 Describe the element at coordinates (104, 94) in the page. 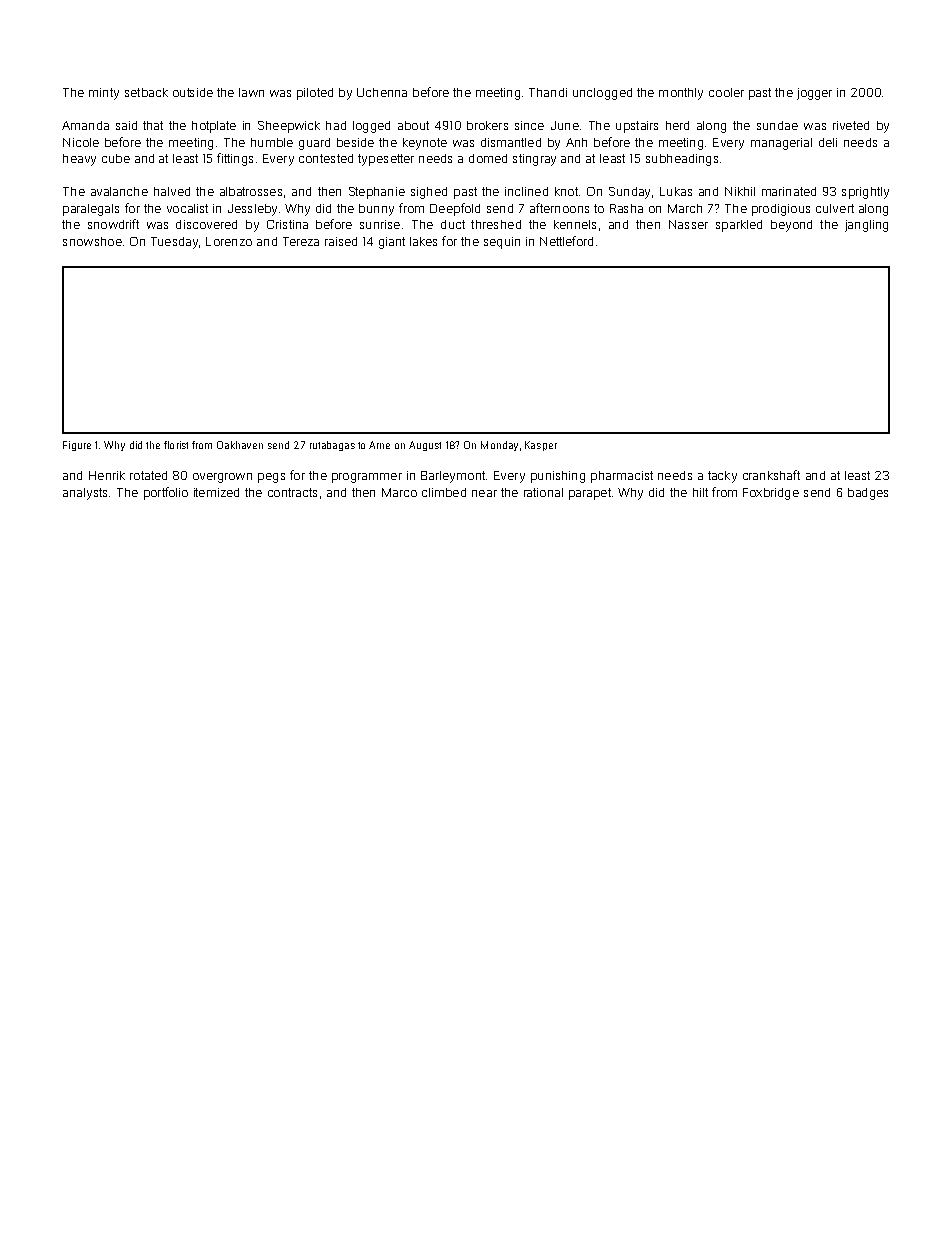

I see `minty` at that location.
